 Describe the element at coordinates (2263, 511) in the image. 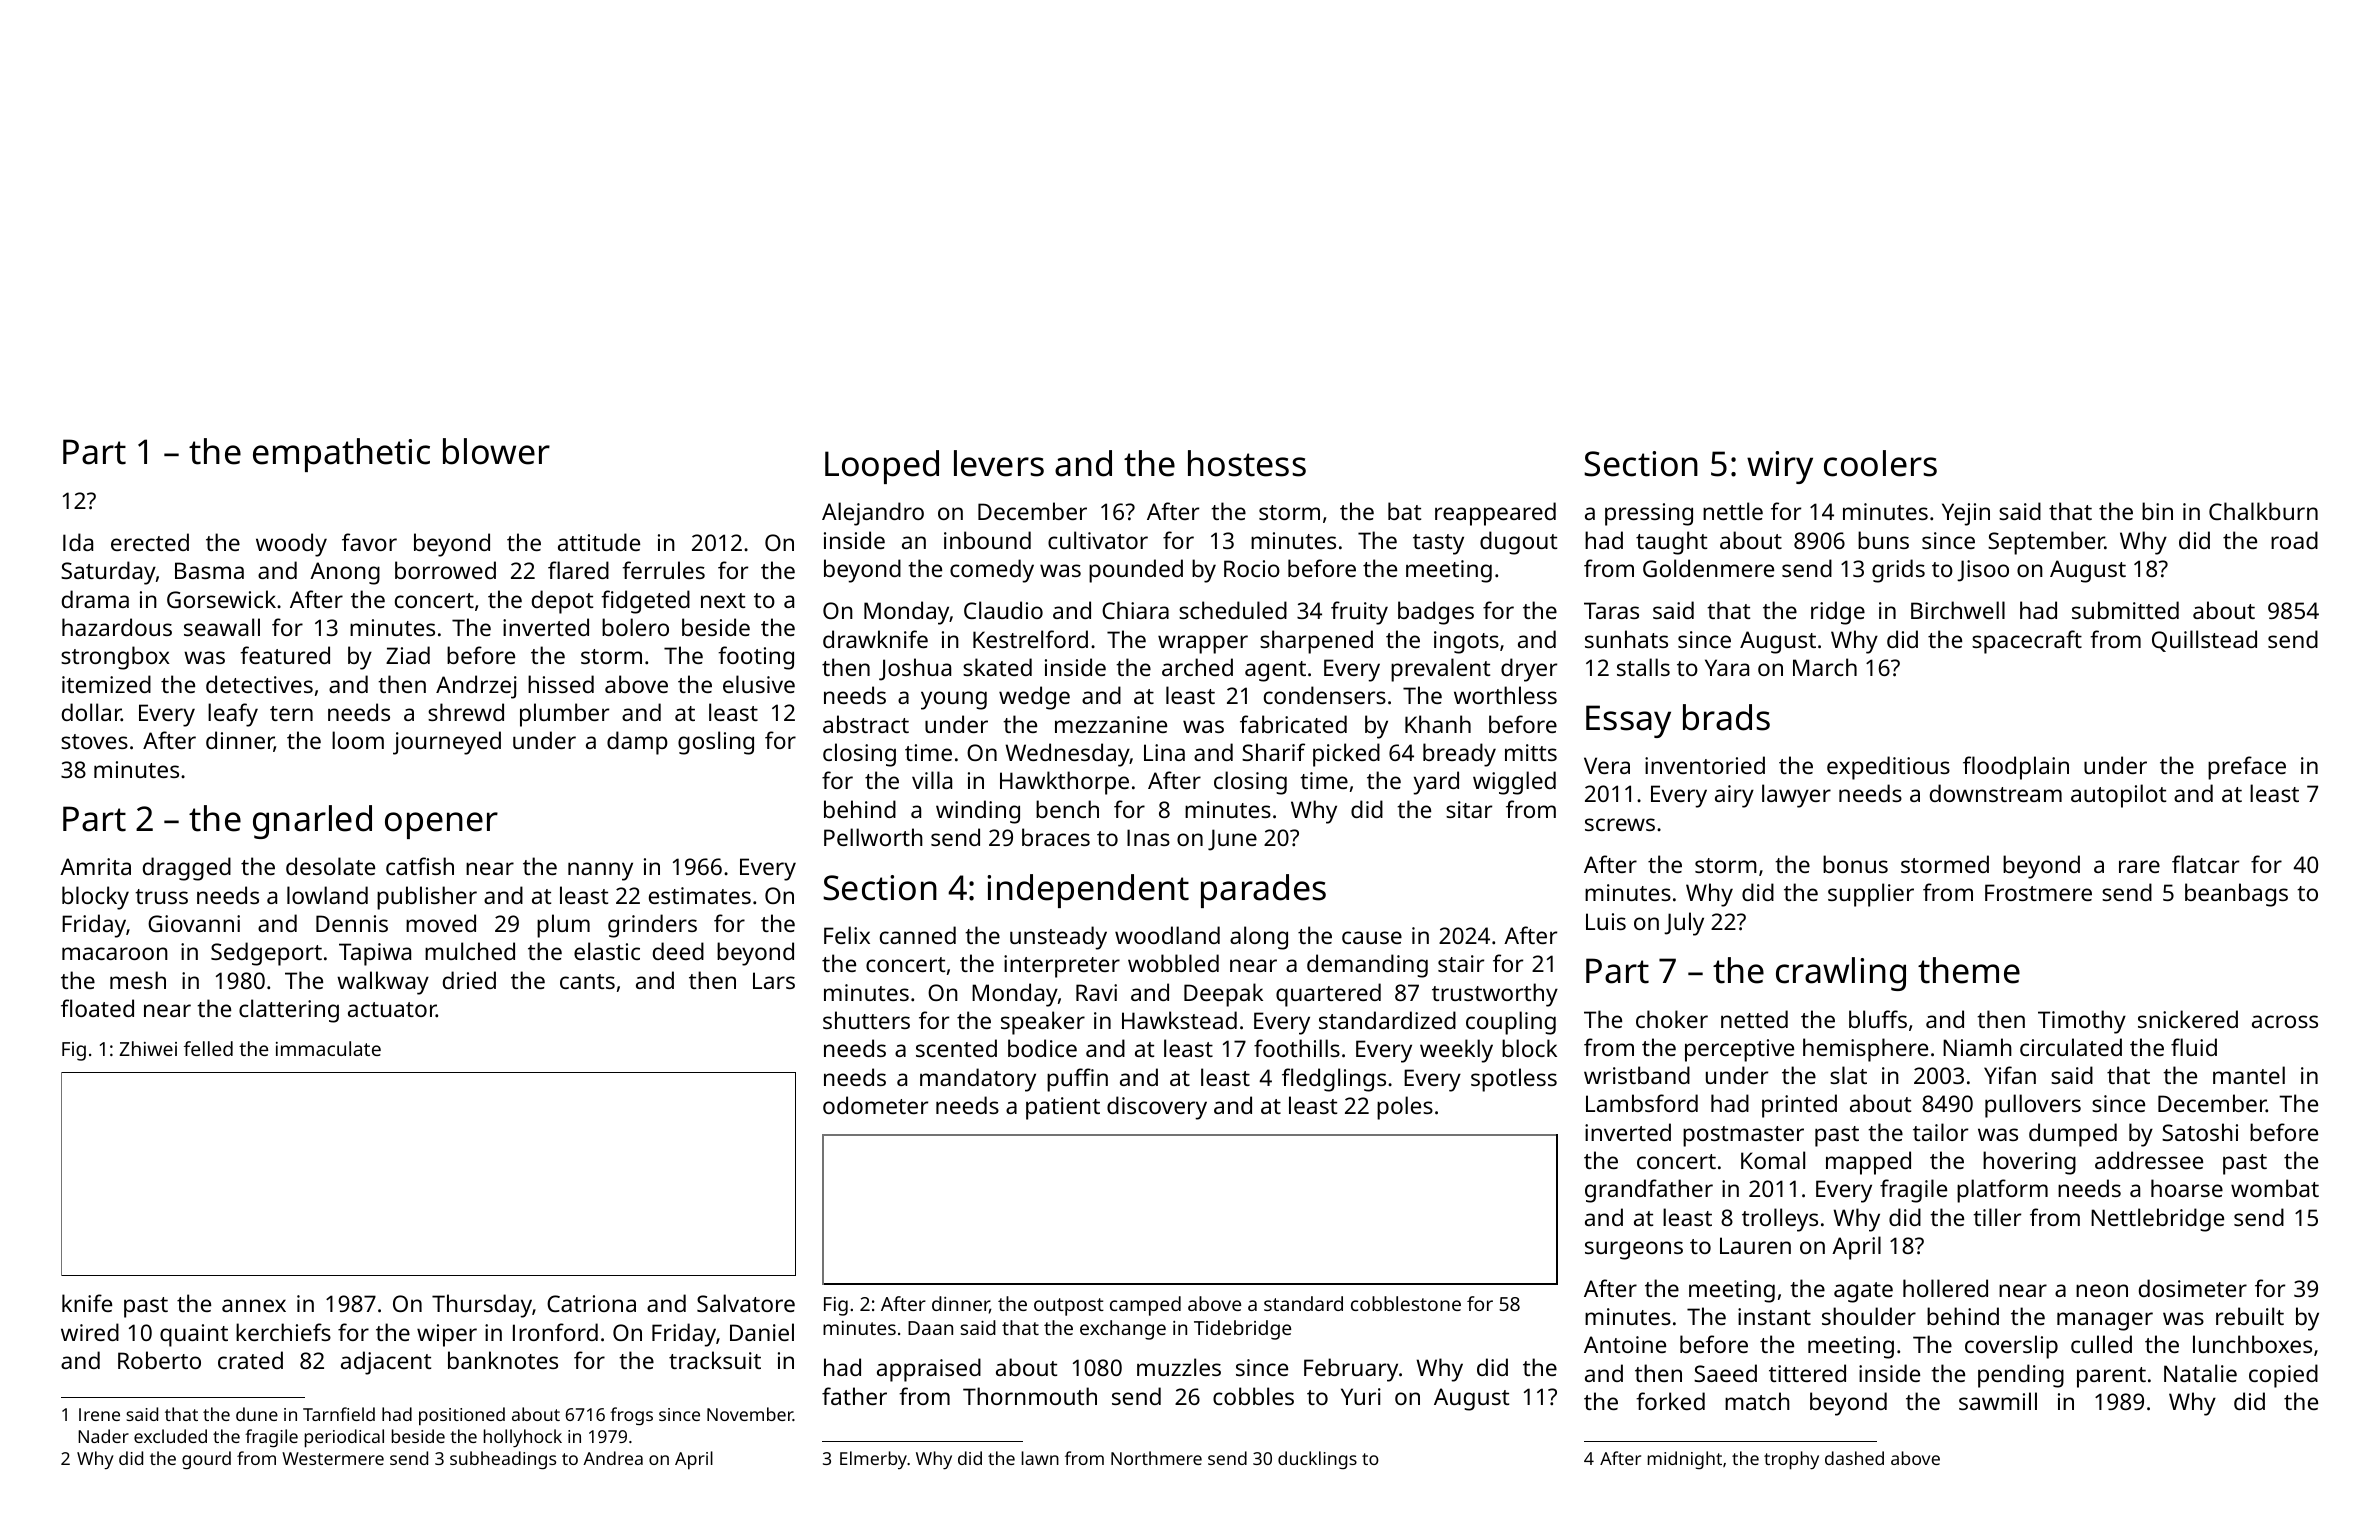

I see `Chalkburn` at that location.
